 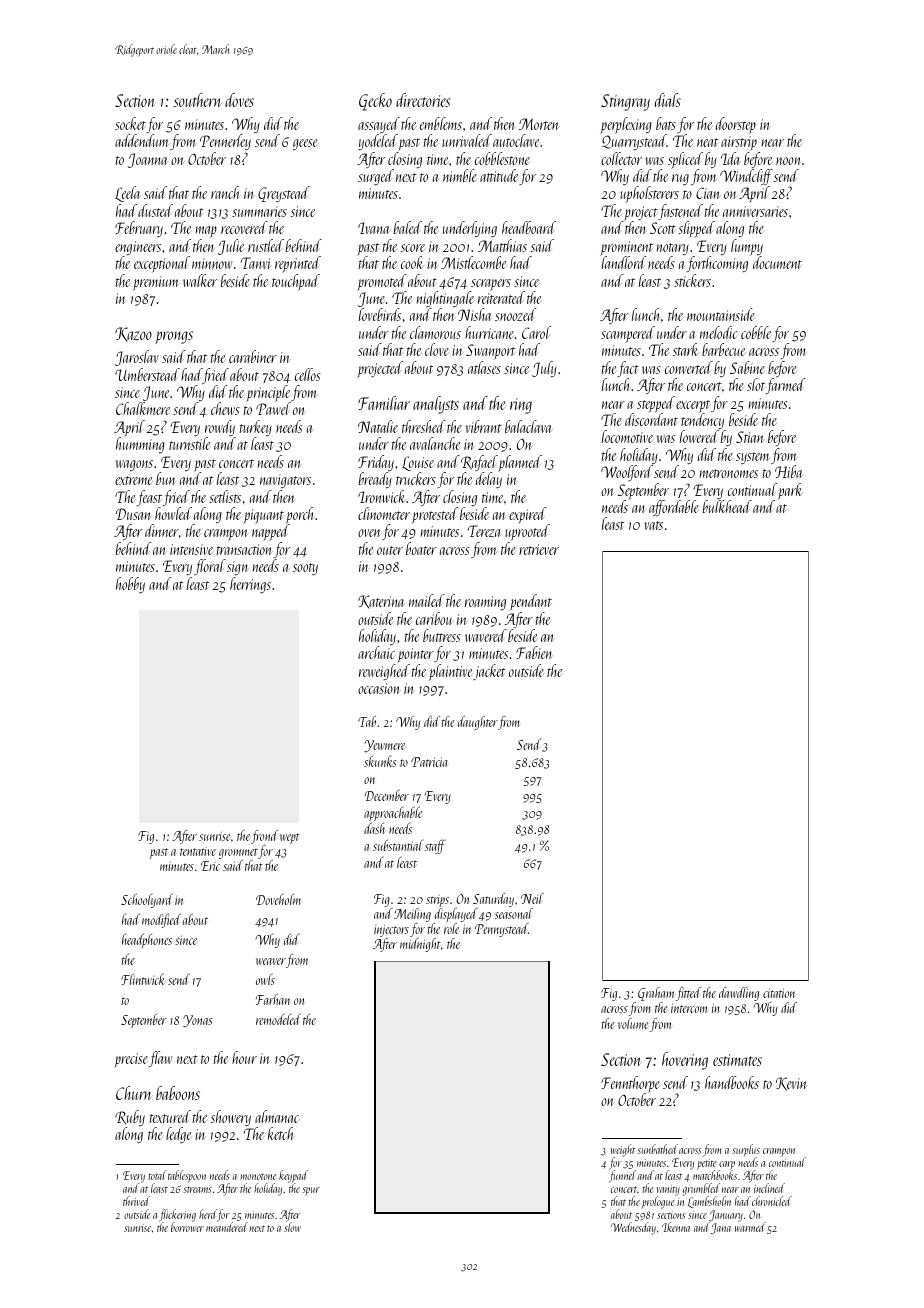 What do you see at coordinates (375, 102) in the image?
I see `Gecko` at bounding box center [375, 102].
